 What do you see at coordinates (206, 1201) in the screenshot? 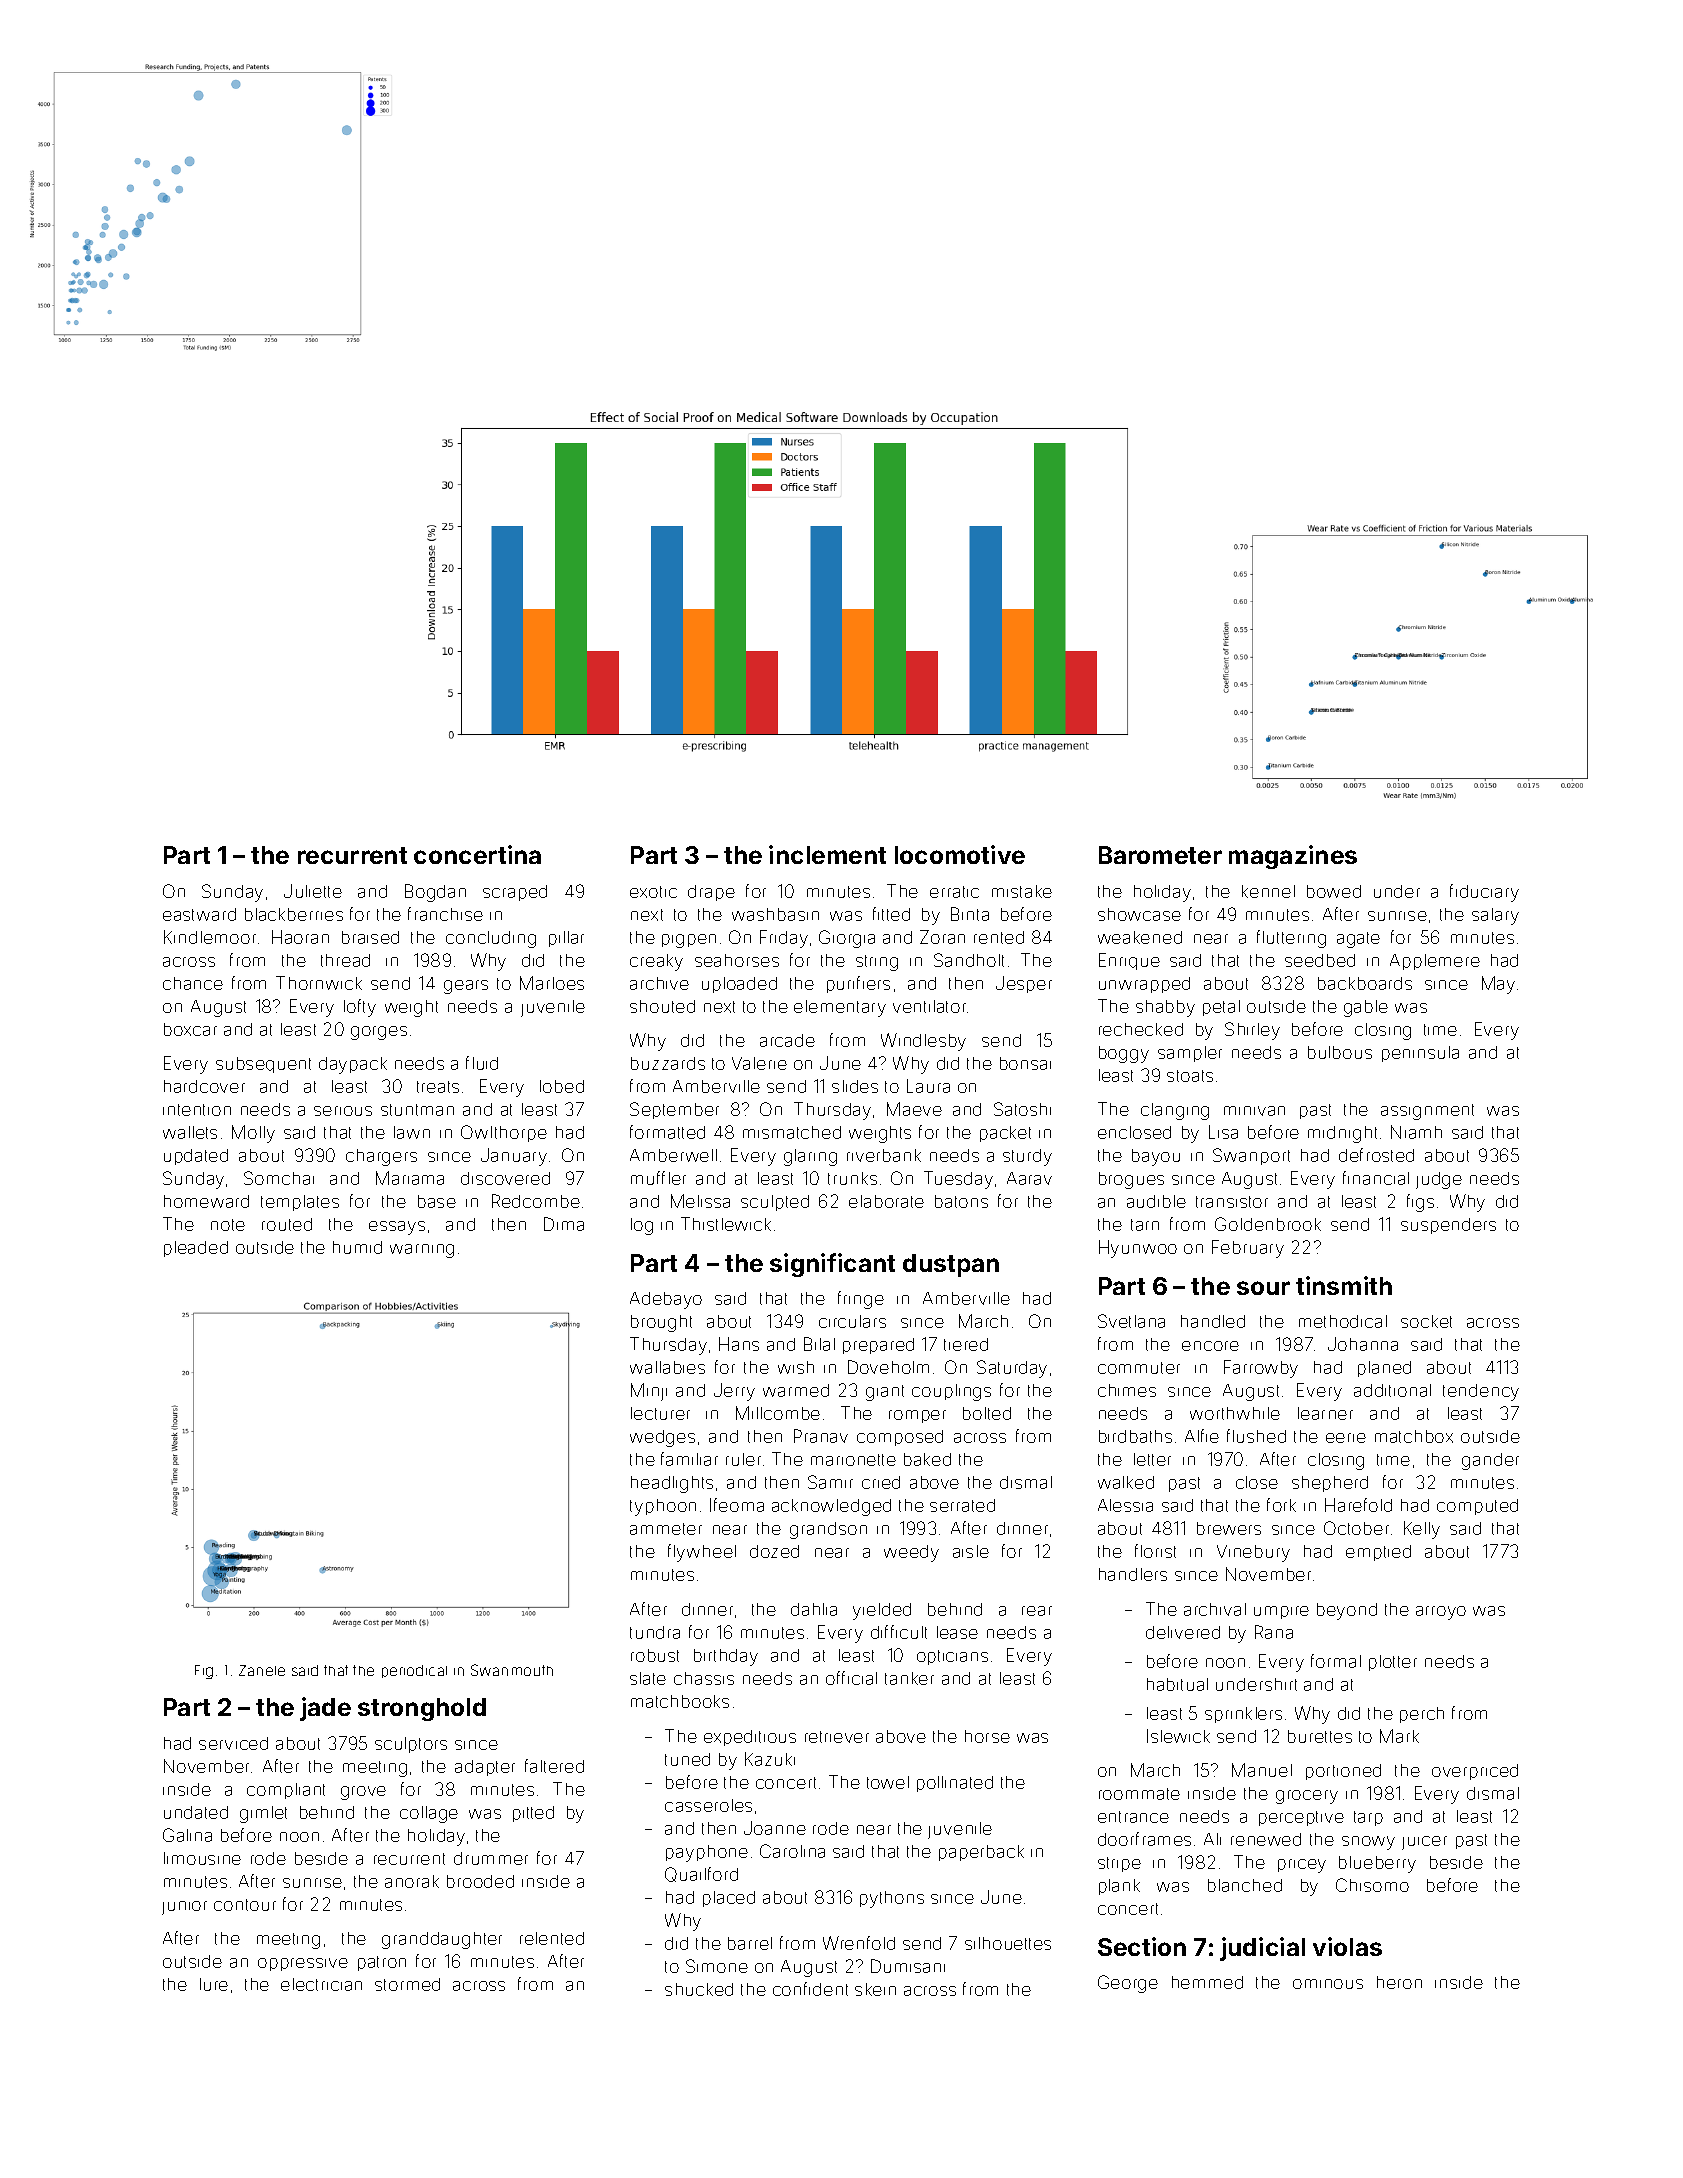
I see `homeward` at bounding box center [206, 1201].
